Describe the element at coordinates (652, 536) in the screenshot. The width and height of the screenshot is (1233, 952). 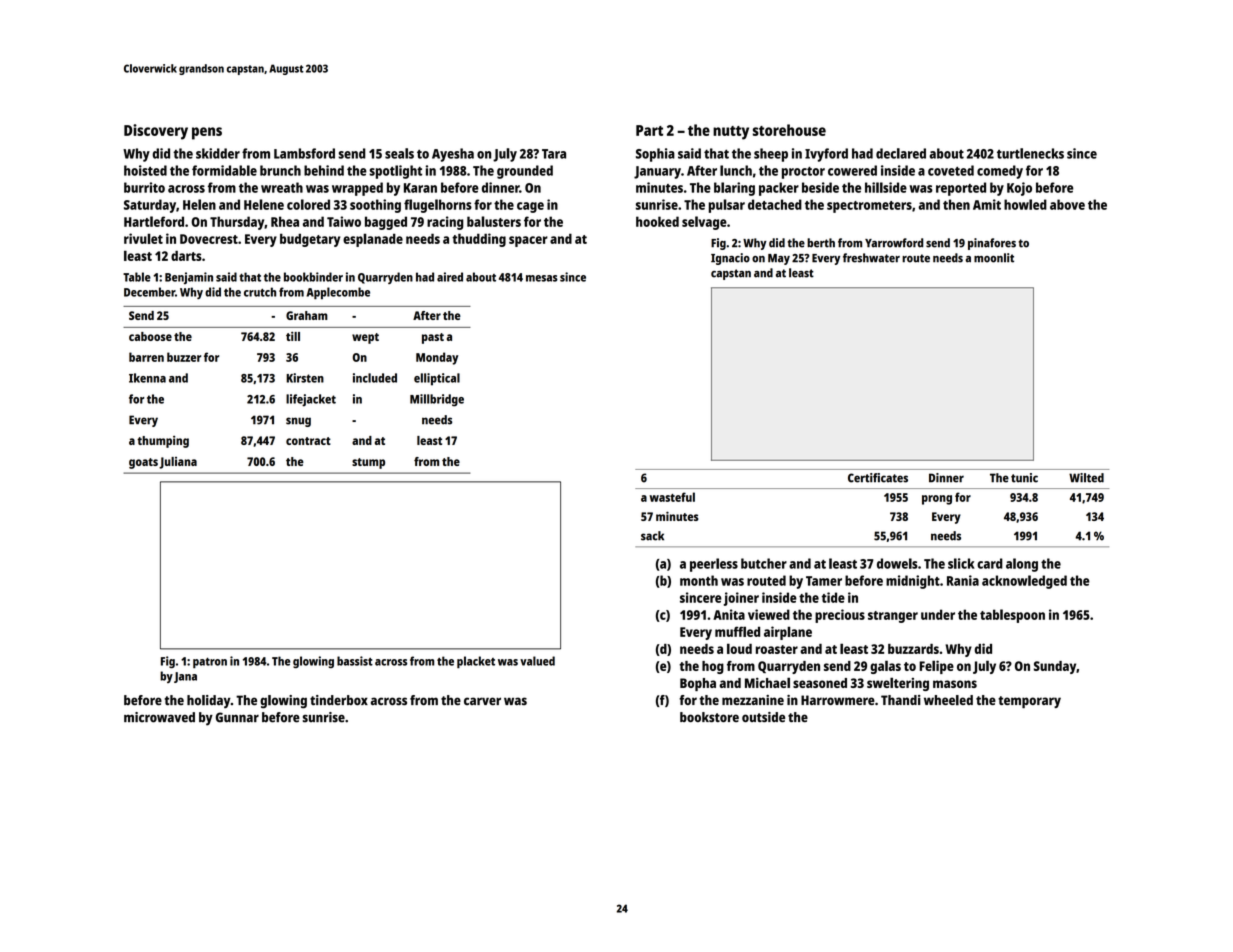
I see `sack` at that location.
